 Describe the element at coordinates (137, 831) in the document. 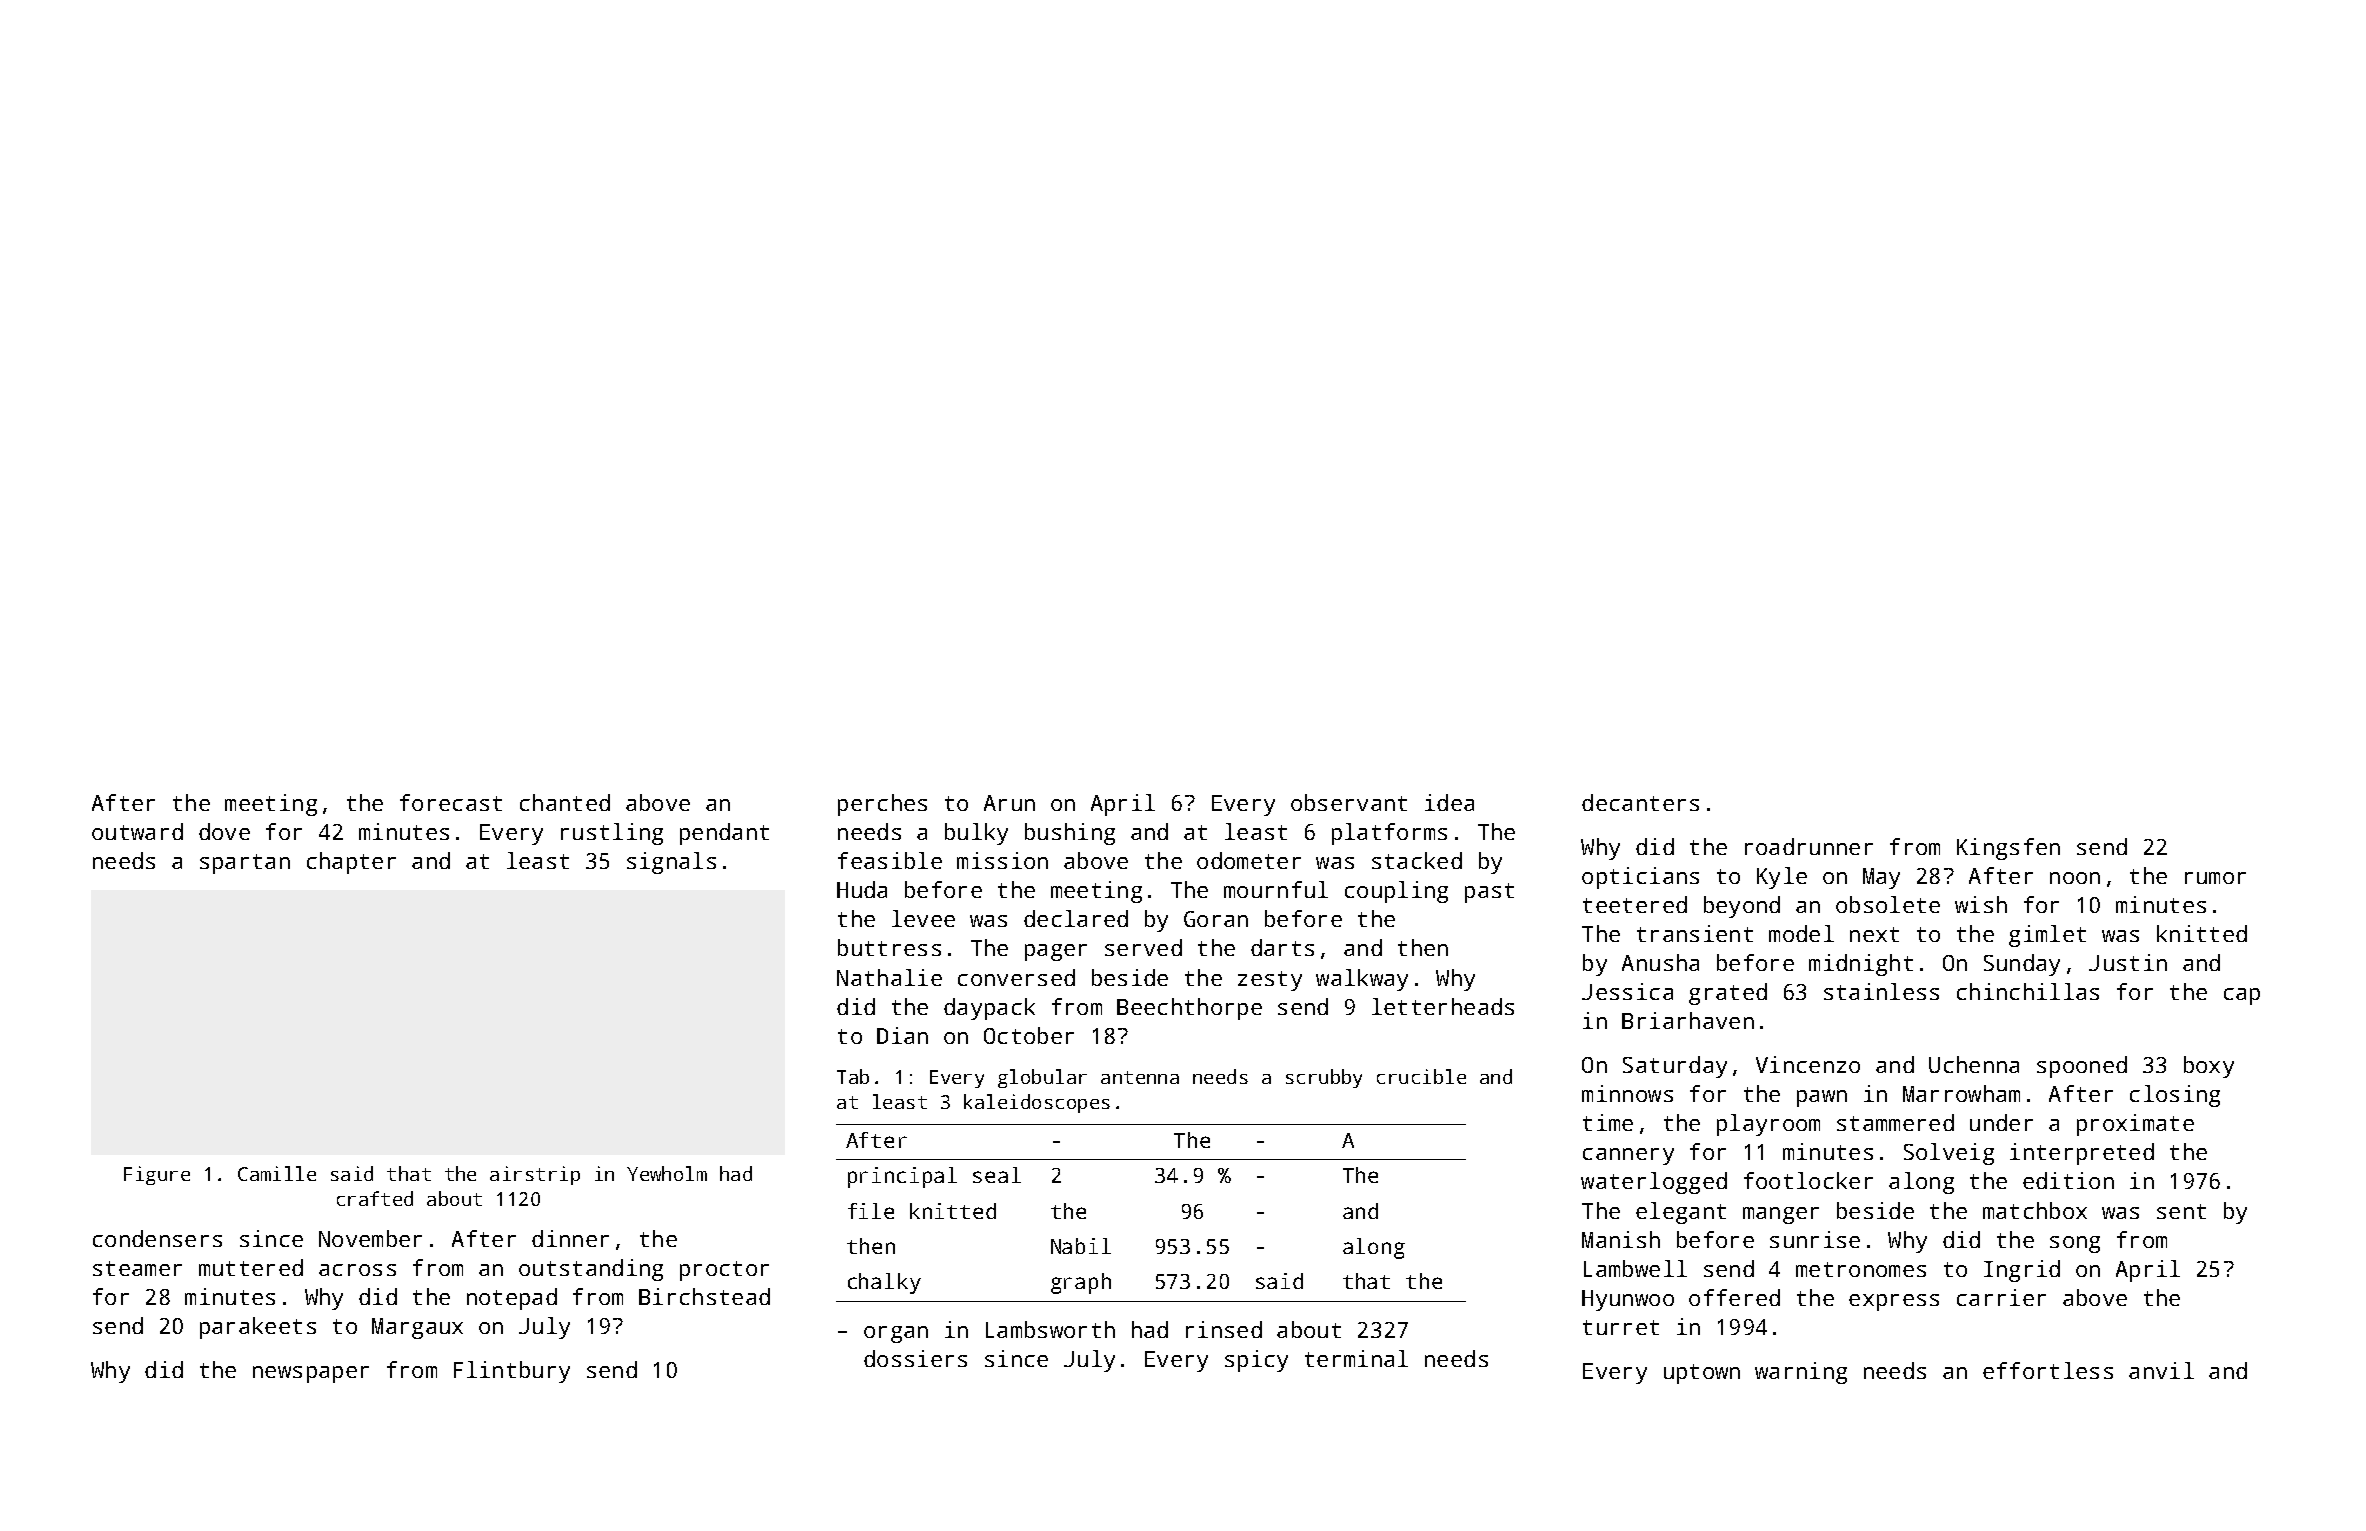

I see `outward` at that location.
